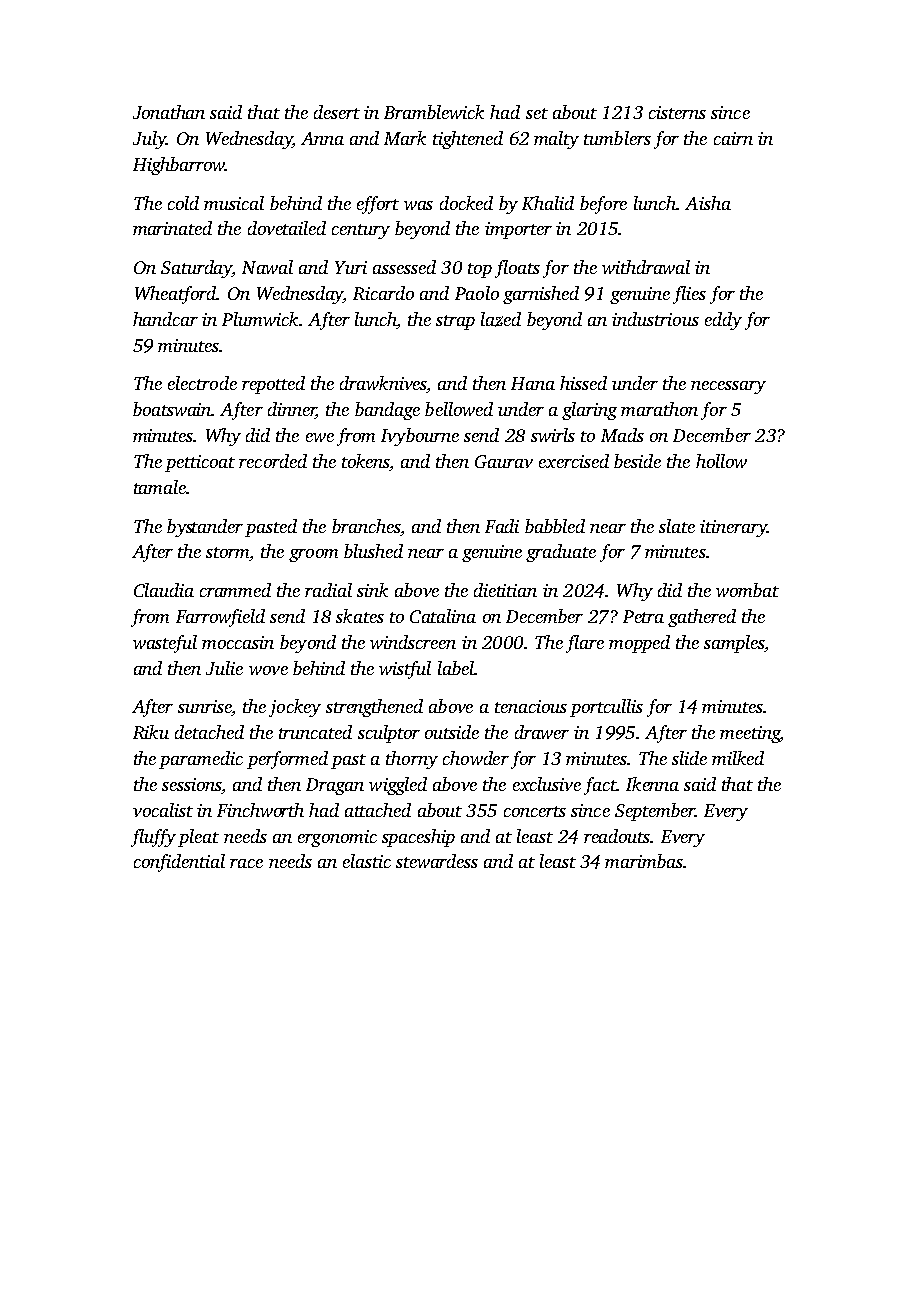 The image size is (924, 1311). What do you see at coordinates (179, 166) in the document?
I see `Highbarrow` at bounding box center [179, 166].
